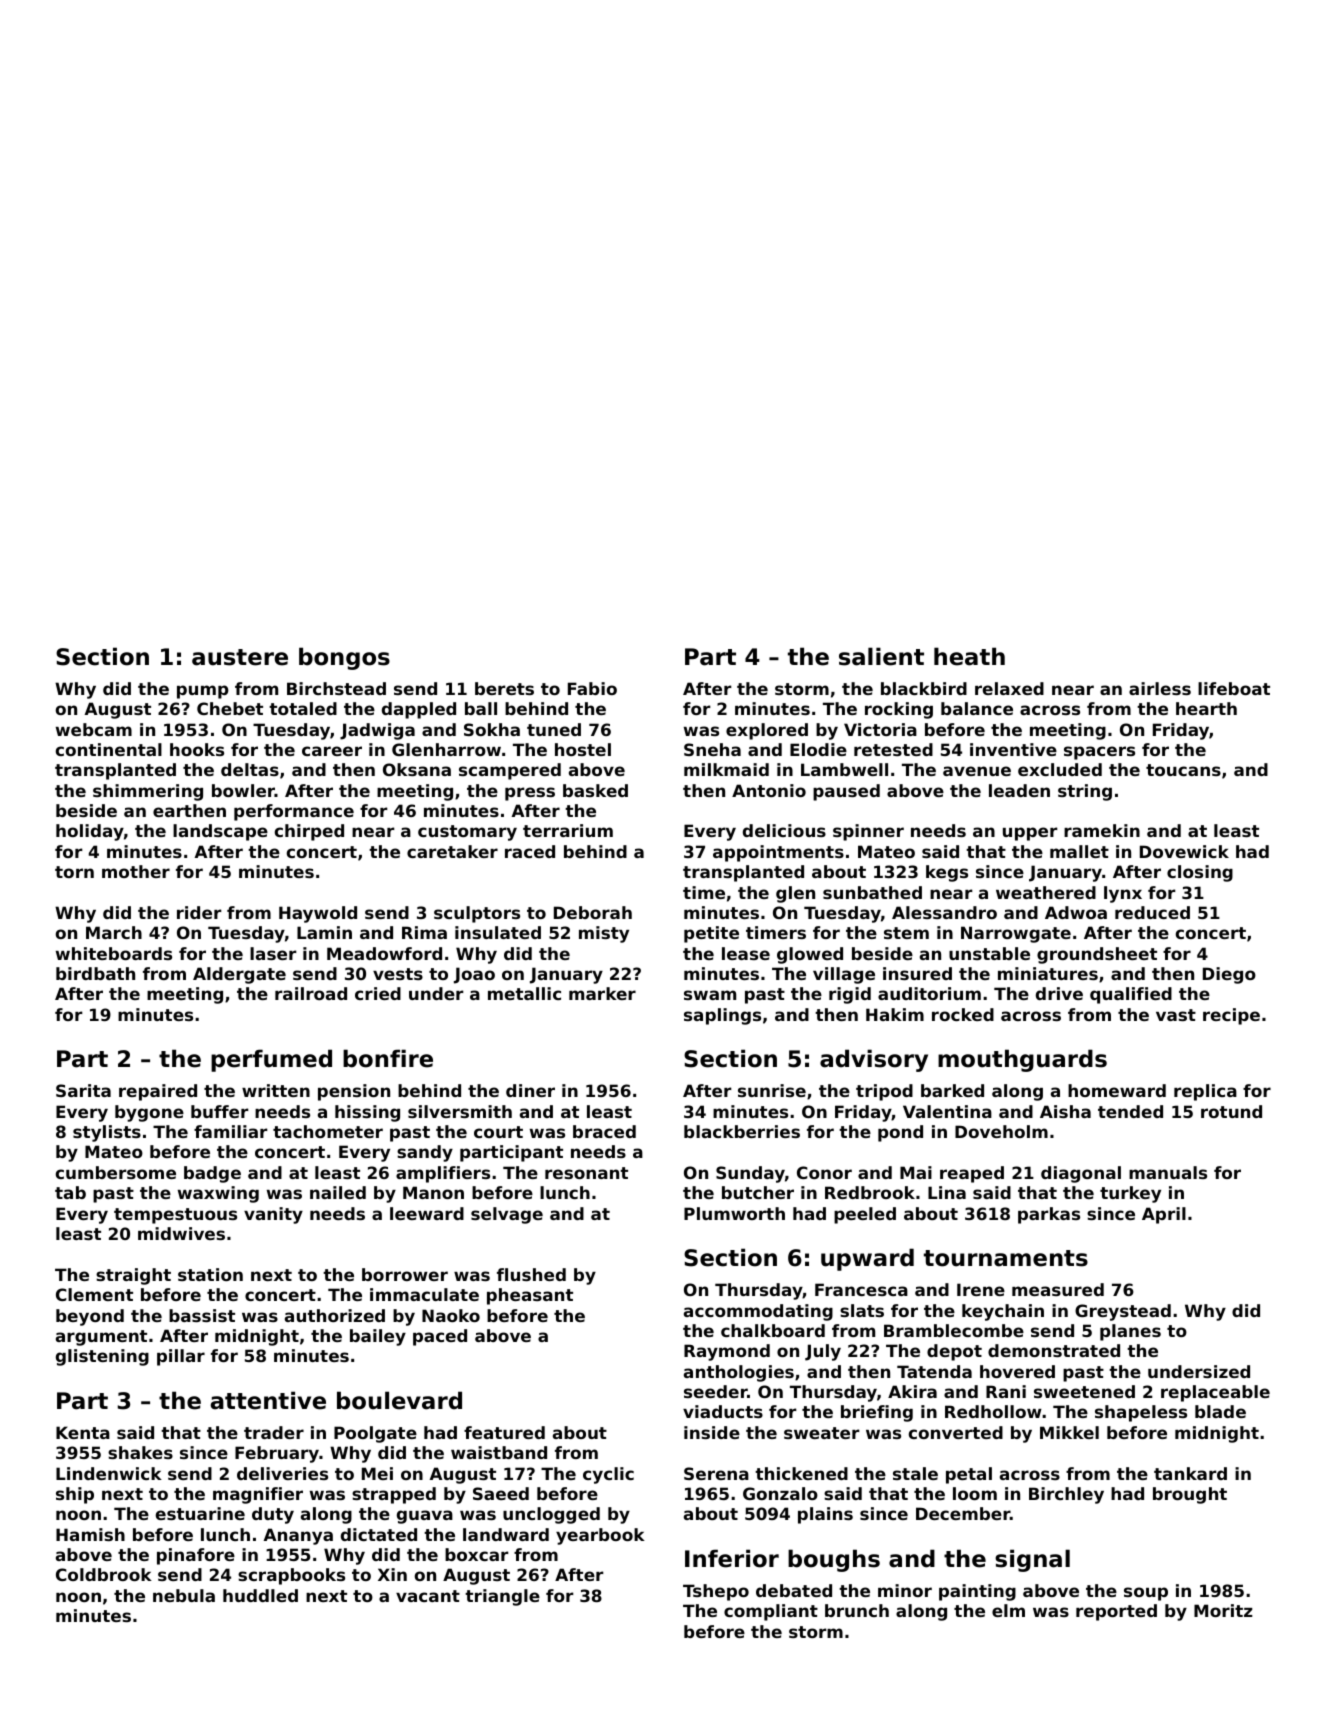 Image resolution: width=1330 pixels, height=1721 pixels. What do you see at coordinates (477, 914) in the screenshot?
I see `sculptors` at bounding box center [477, 914].
